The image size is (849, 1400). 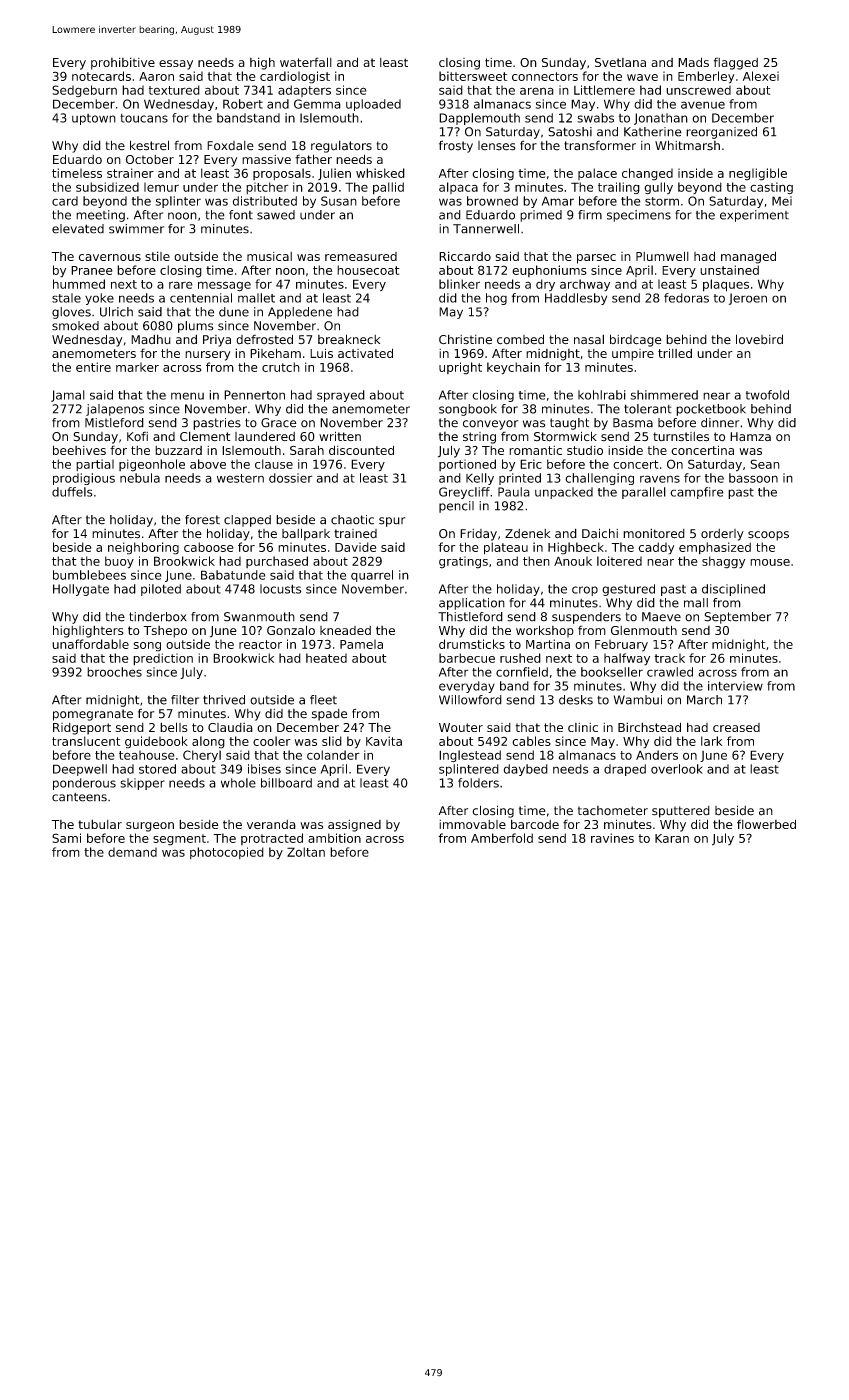 I want to click on Svetlana, so click(x=620, y=62).
